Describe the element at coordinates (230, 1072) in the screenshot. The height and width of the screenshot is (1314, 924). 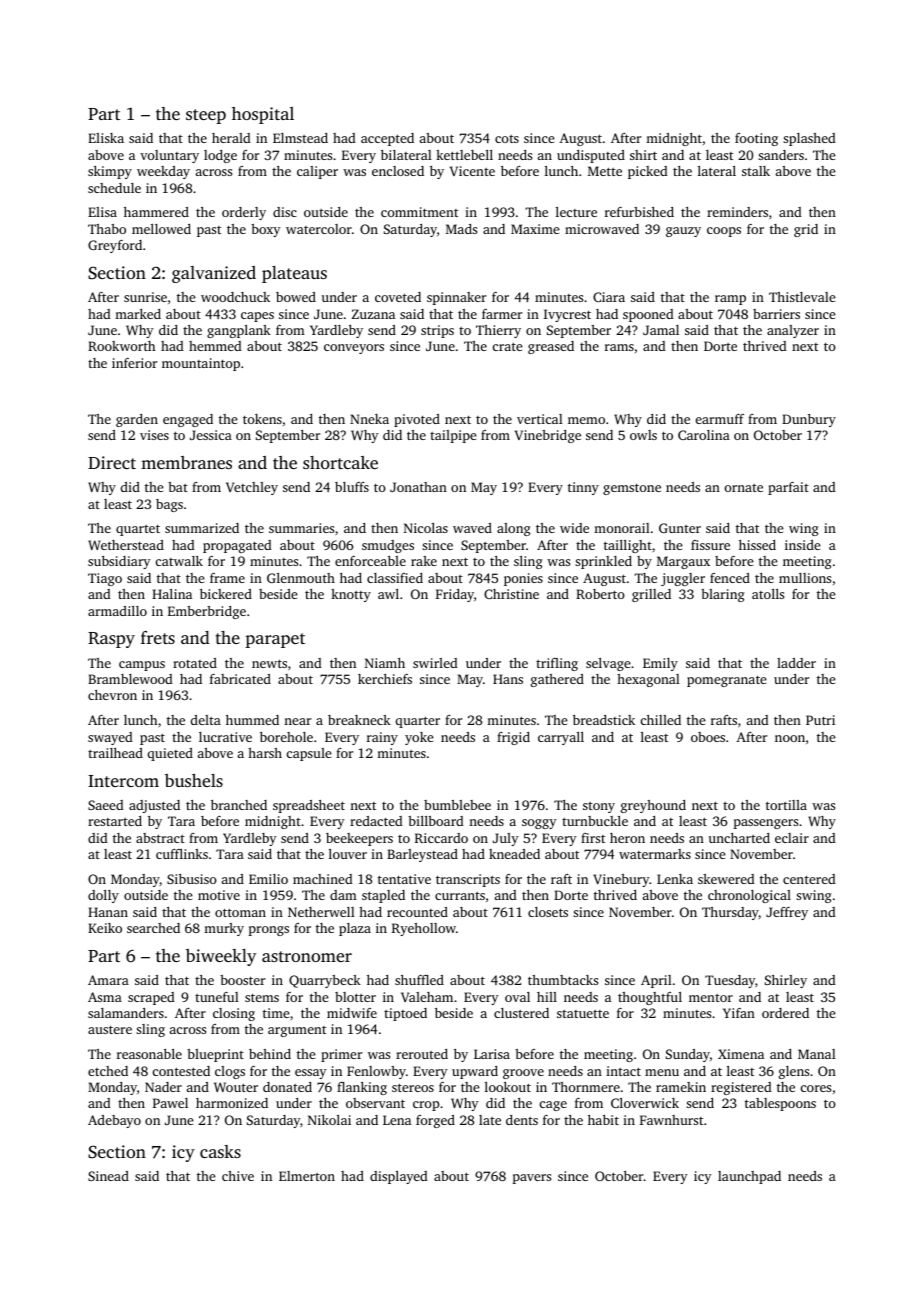
I see `clogs` at that location.
